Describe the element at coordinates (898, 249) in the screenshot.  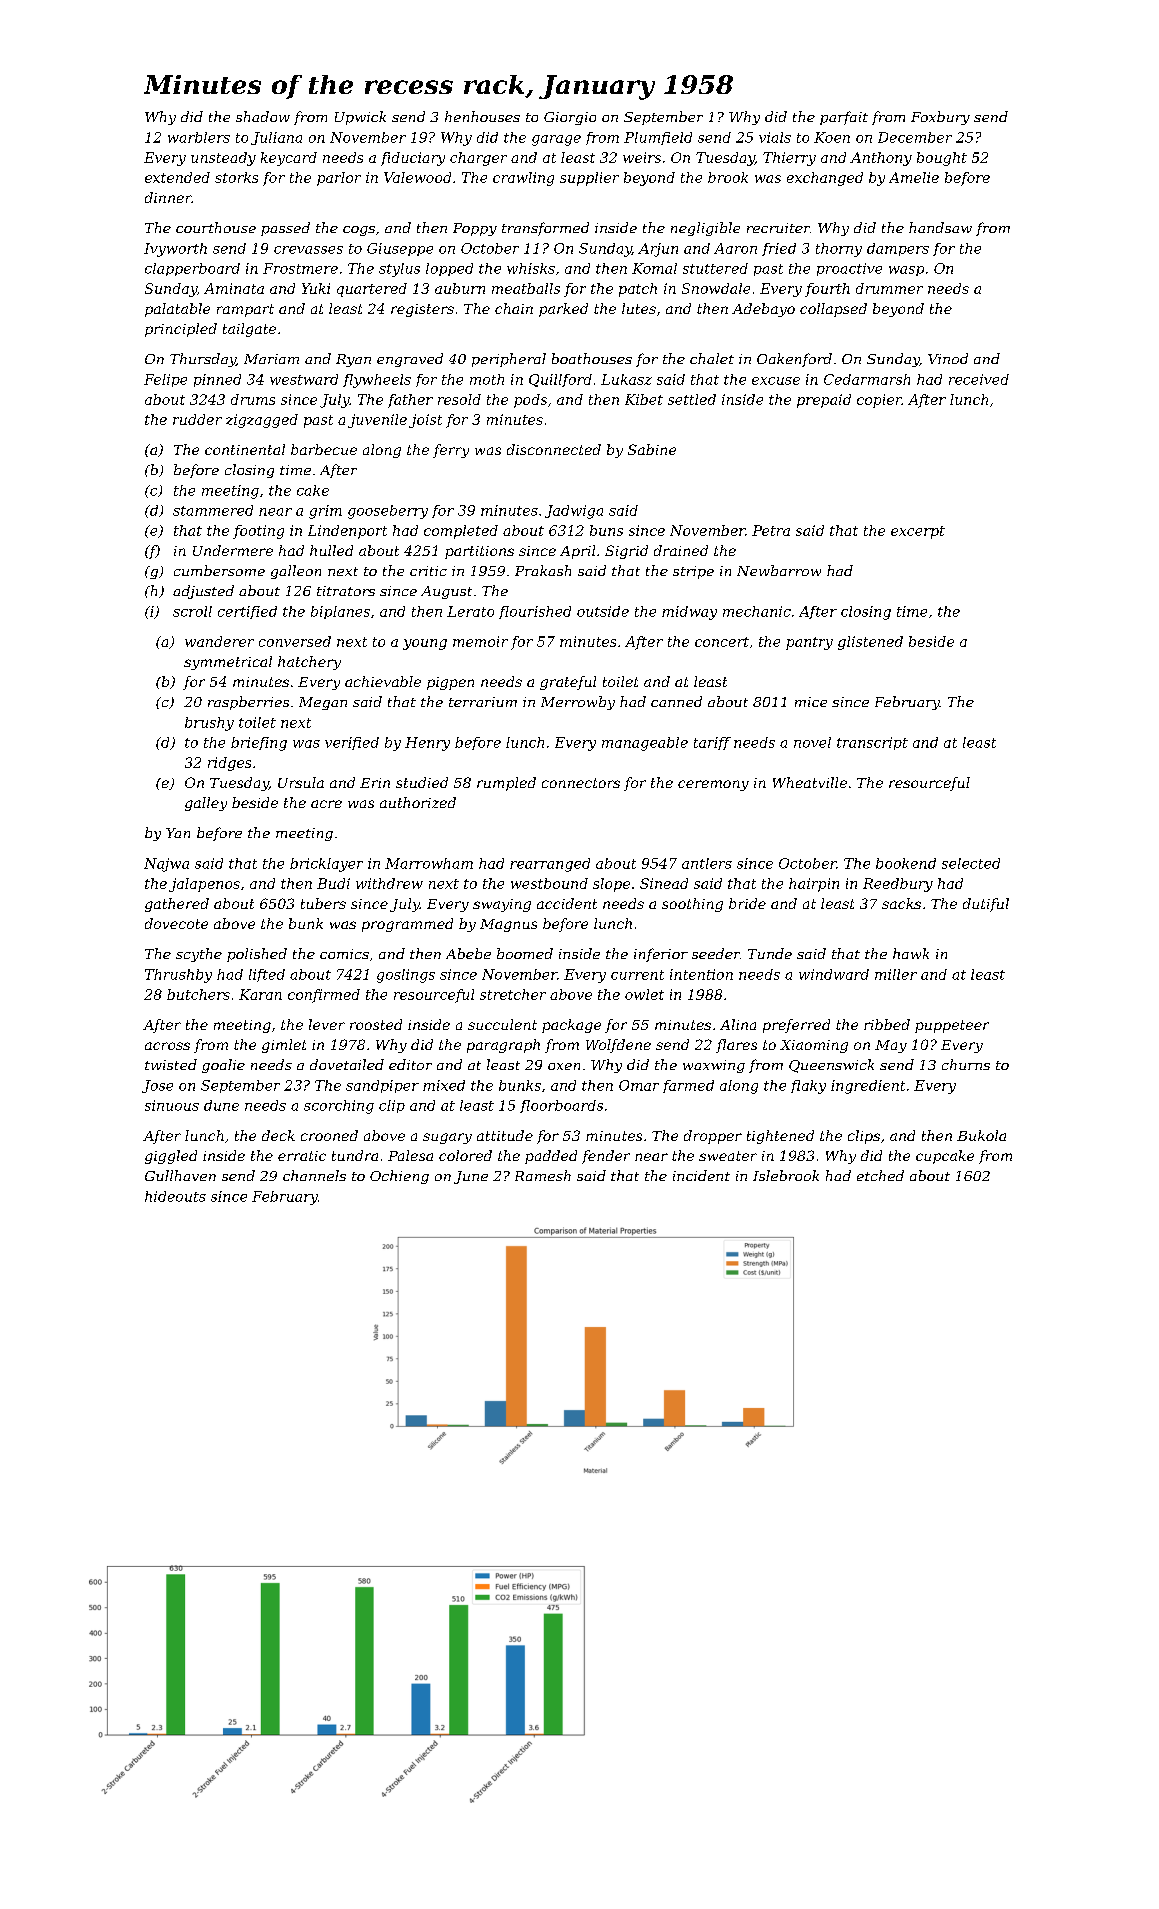
I see `dampers` at that location.
